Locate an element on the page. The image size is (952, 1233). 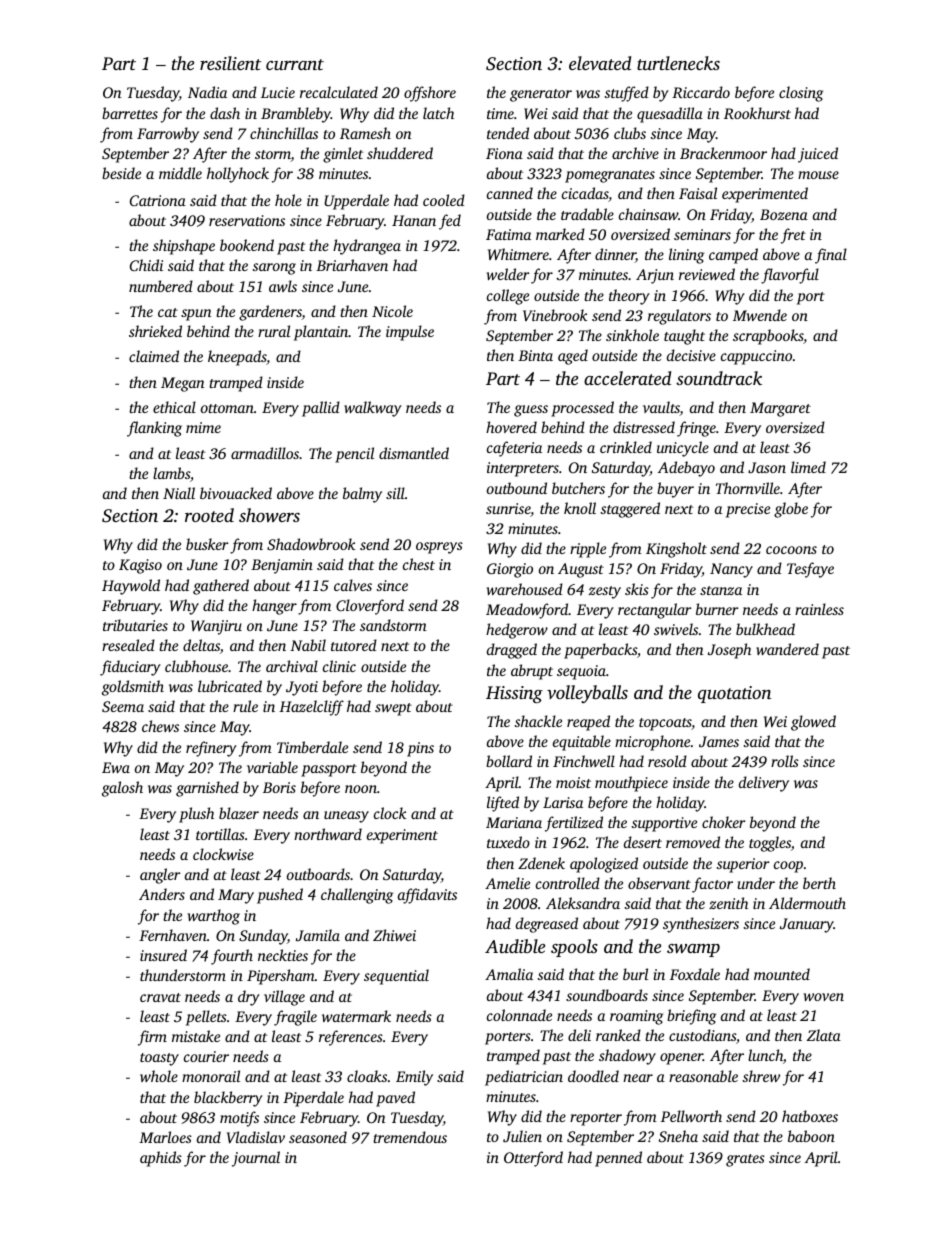
butchers is located at coordinates (578, 488).
